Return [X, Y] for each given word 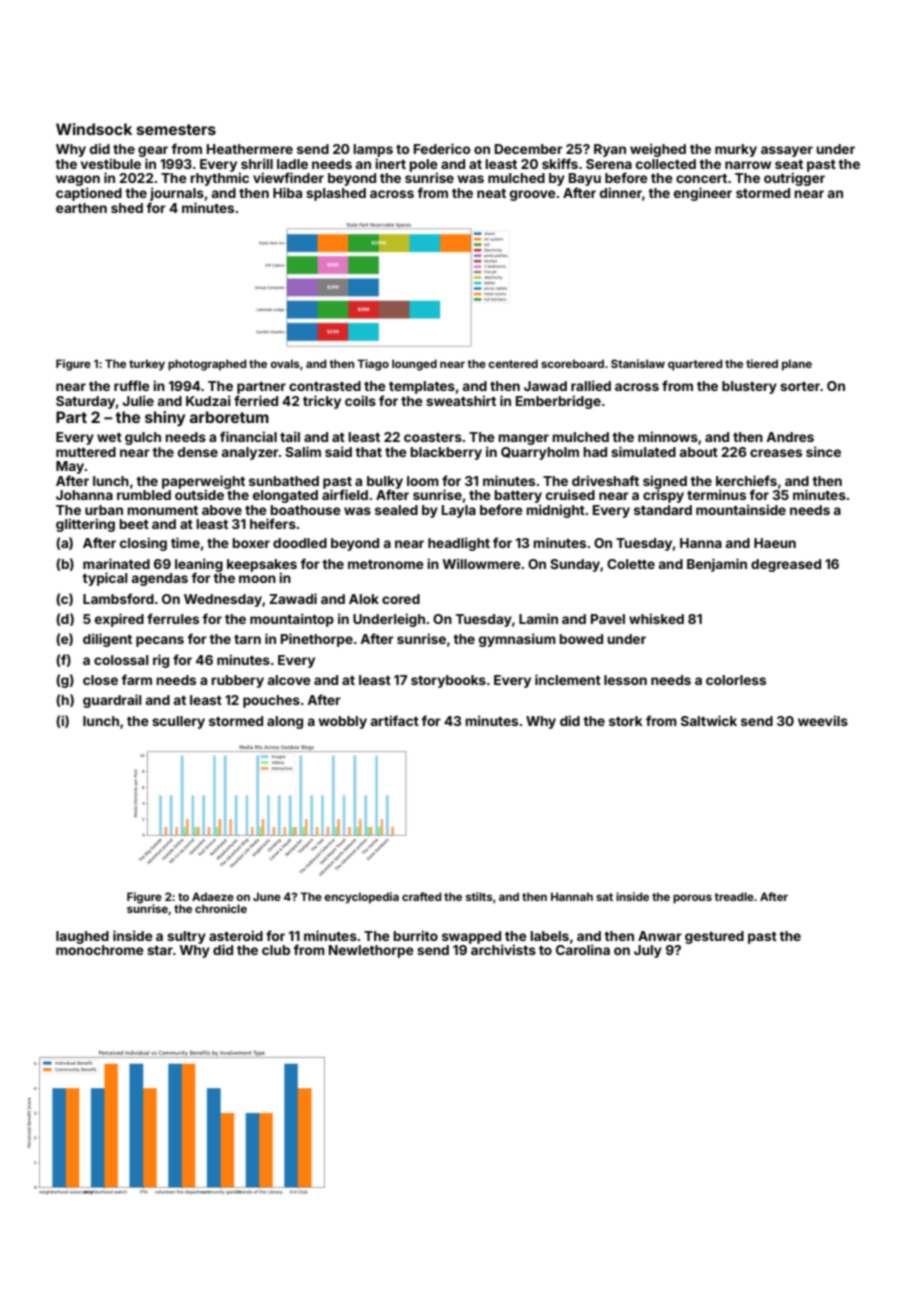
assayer [787, 151]
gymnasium [517, 640]
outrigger [794, 179]
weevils [823, 720]
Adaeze [213, 896]
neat [491, 193]
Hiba [287, 192]
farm [136, 679]
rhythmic [219, 179]
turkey [147, 365]
